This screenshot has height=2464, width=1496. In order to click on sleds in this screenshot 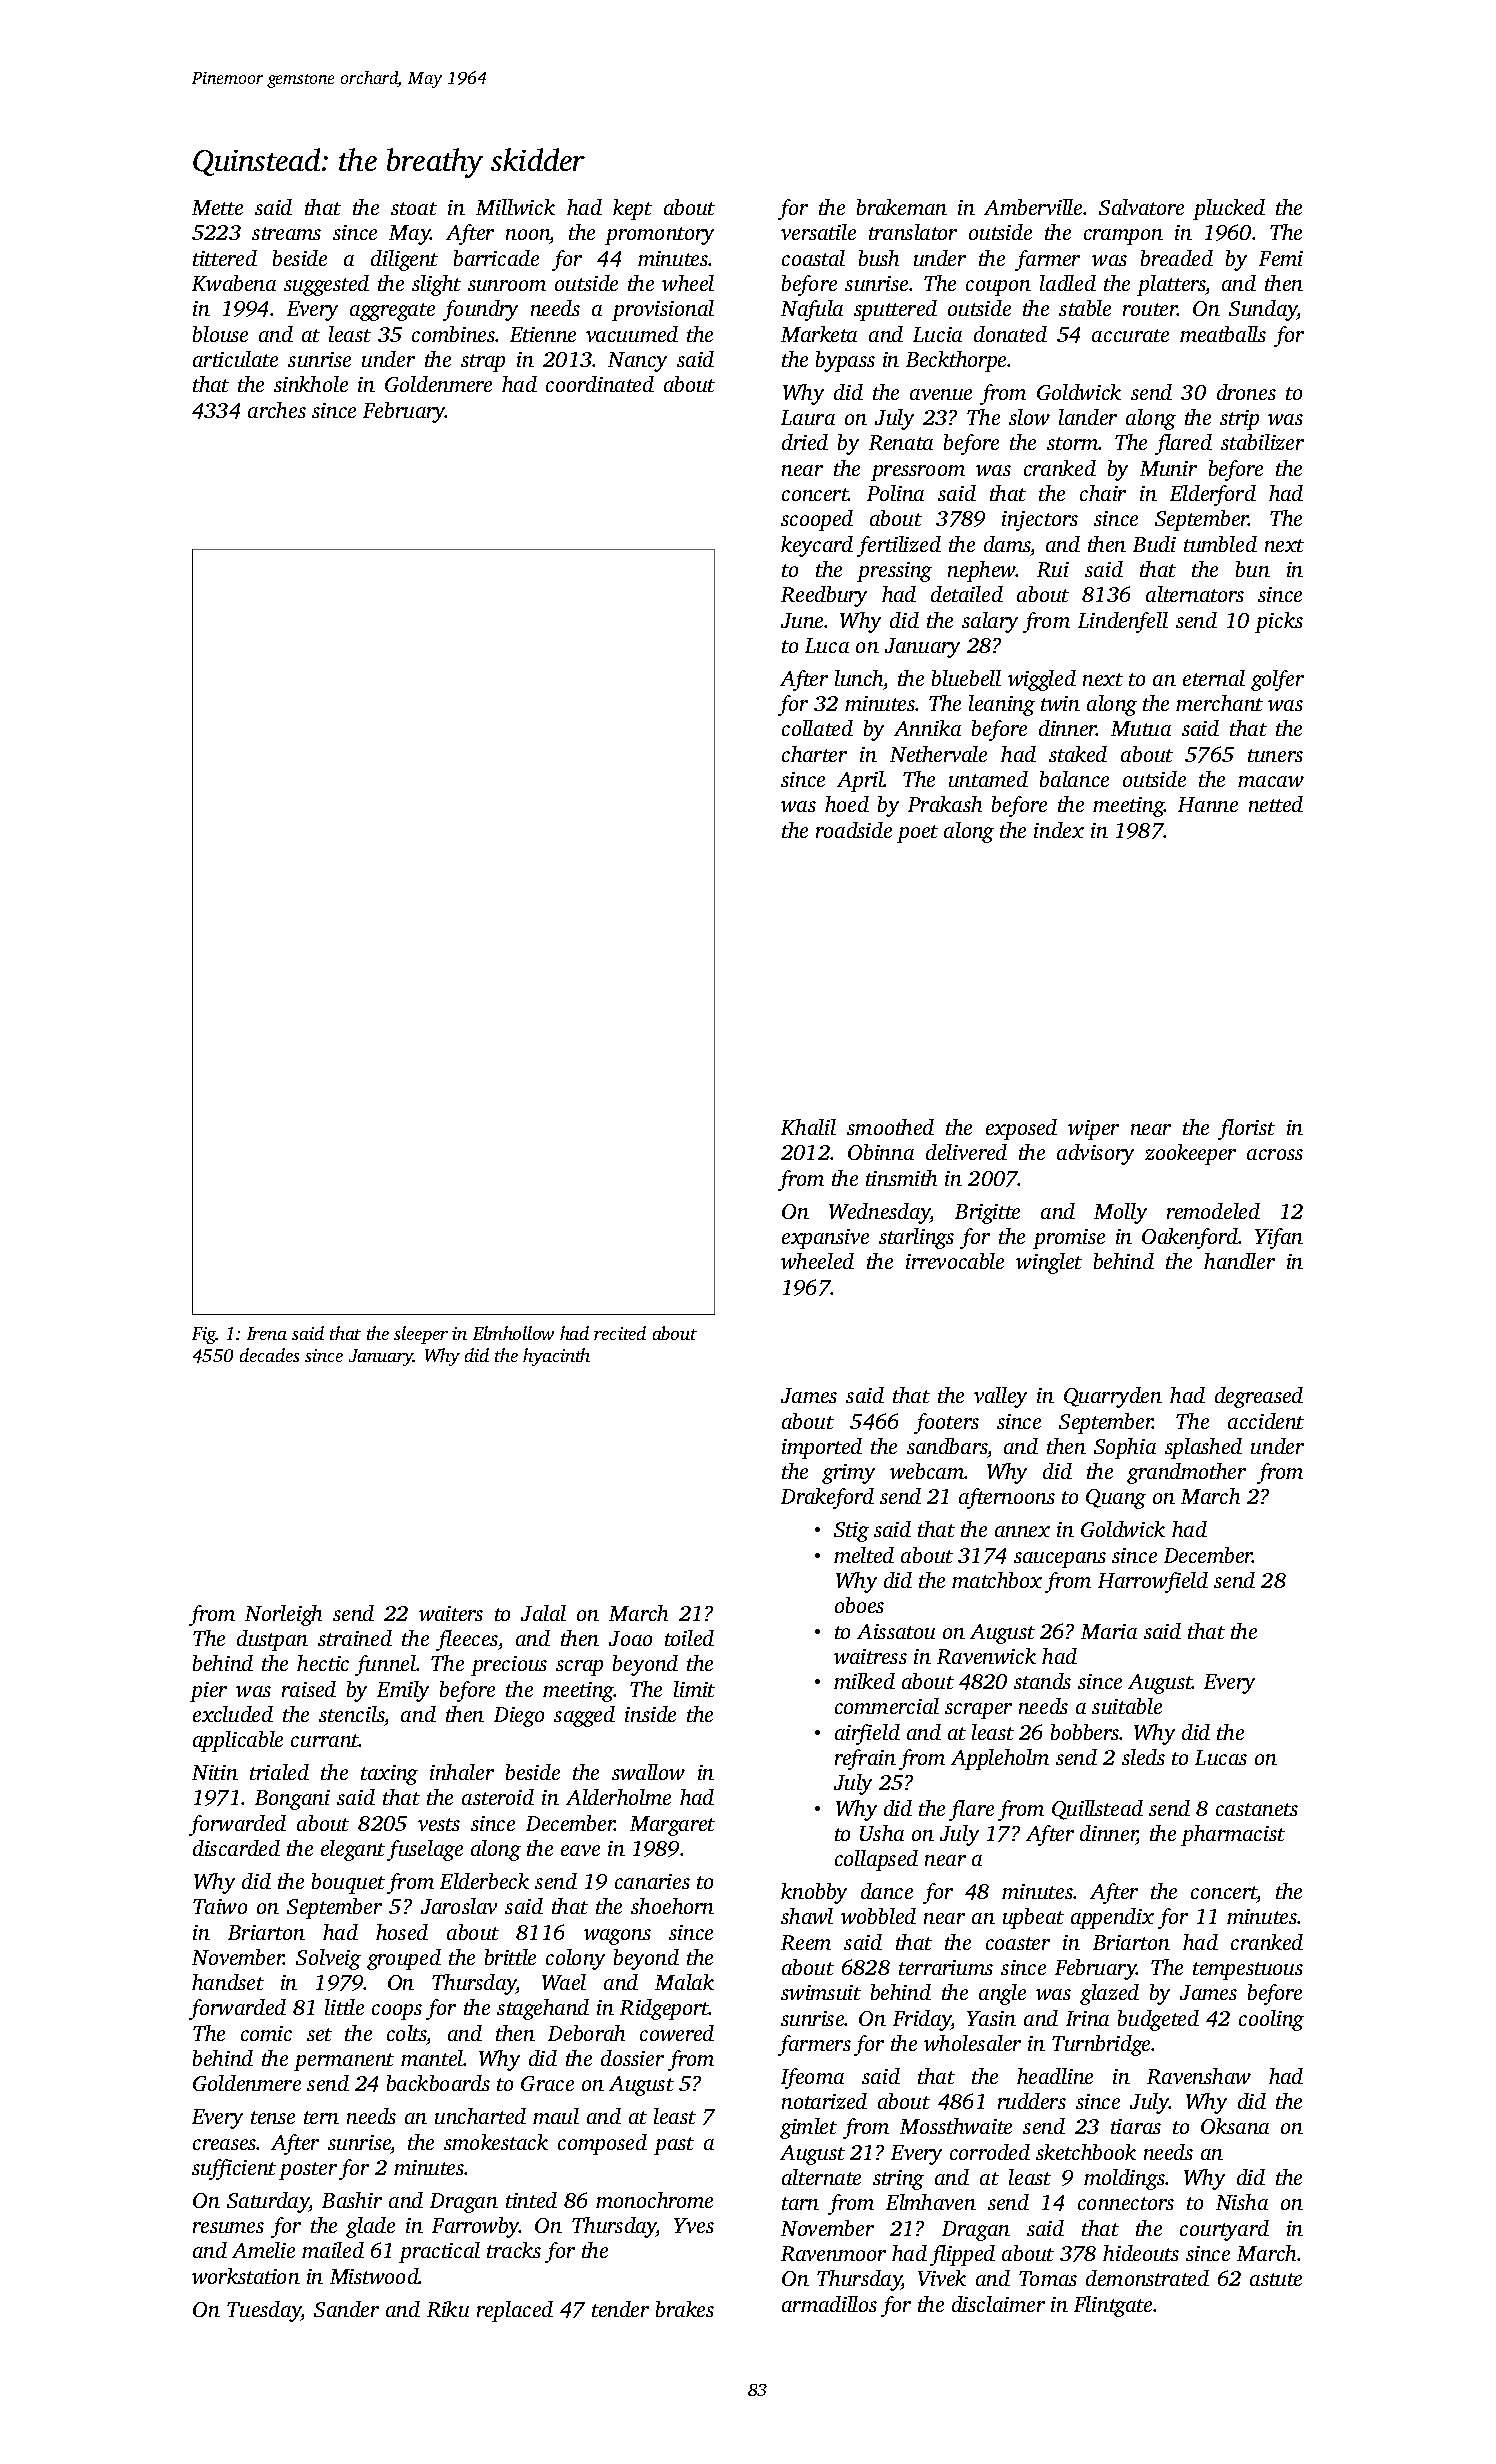, I will do `click(1143, 1757)`.
